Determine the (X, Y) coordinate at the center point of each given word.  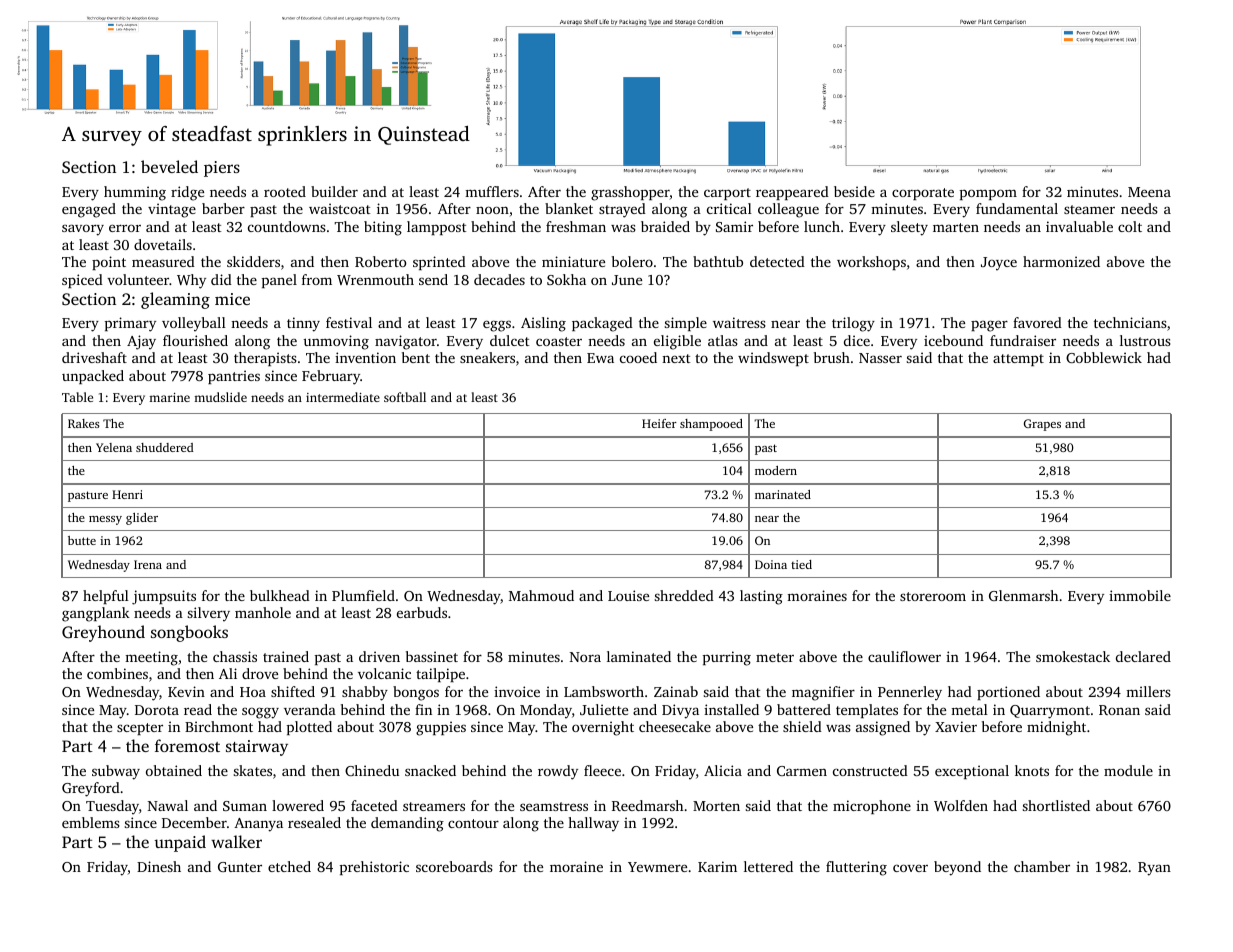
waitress (739, 322)
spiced (82, 281)
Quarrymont (1050, 712)
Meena (1149, 192)
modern (776, 470)
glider (142, 519)
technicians (1130, 322)
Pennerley (910, 693)
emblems (91, 822)
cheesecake (675, 726)
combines (117, 673)
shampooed (711, 425)
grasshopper (630, 193)
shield (802, 726)
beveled (169, 166)
